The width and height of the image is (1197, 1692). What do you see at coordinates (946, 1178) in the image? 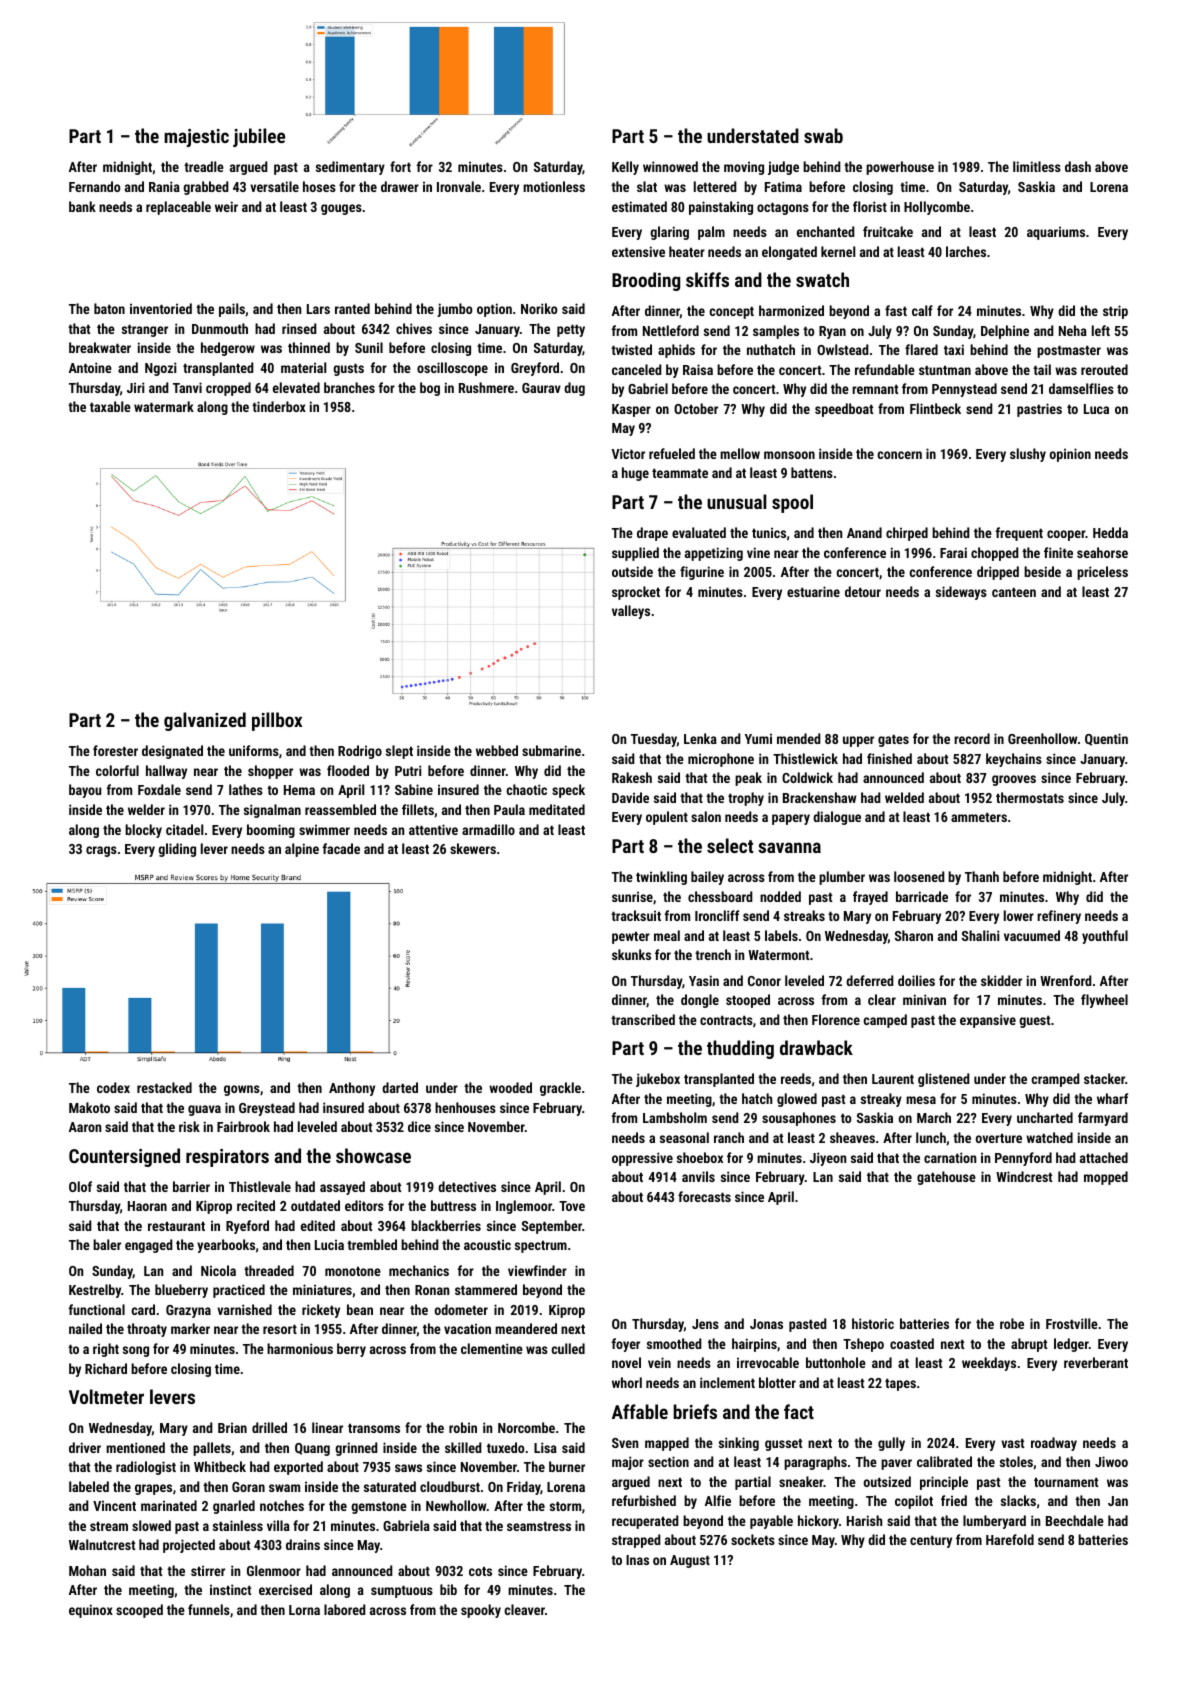
I see `gatehouse` at bounding box center [946, 1178].
